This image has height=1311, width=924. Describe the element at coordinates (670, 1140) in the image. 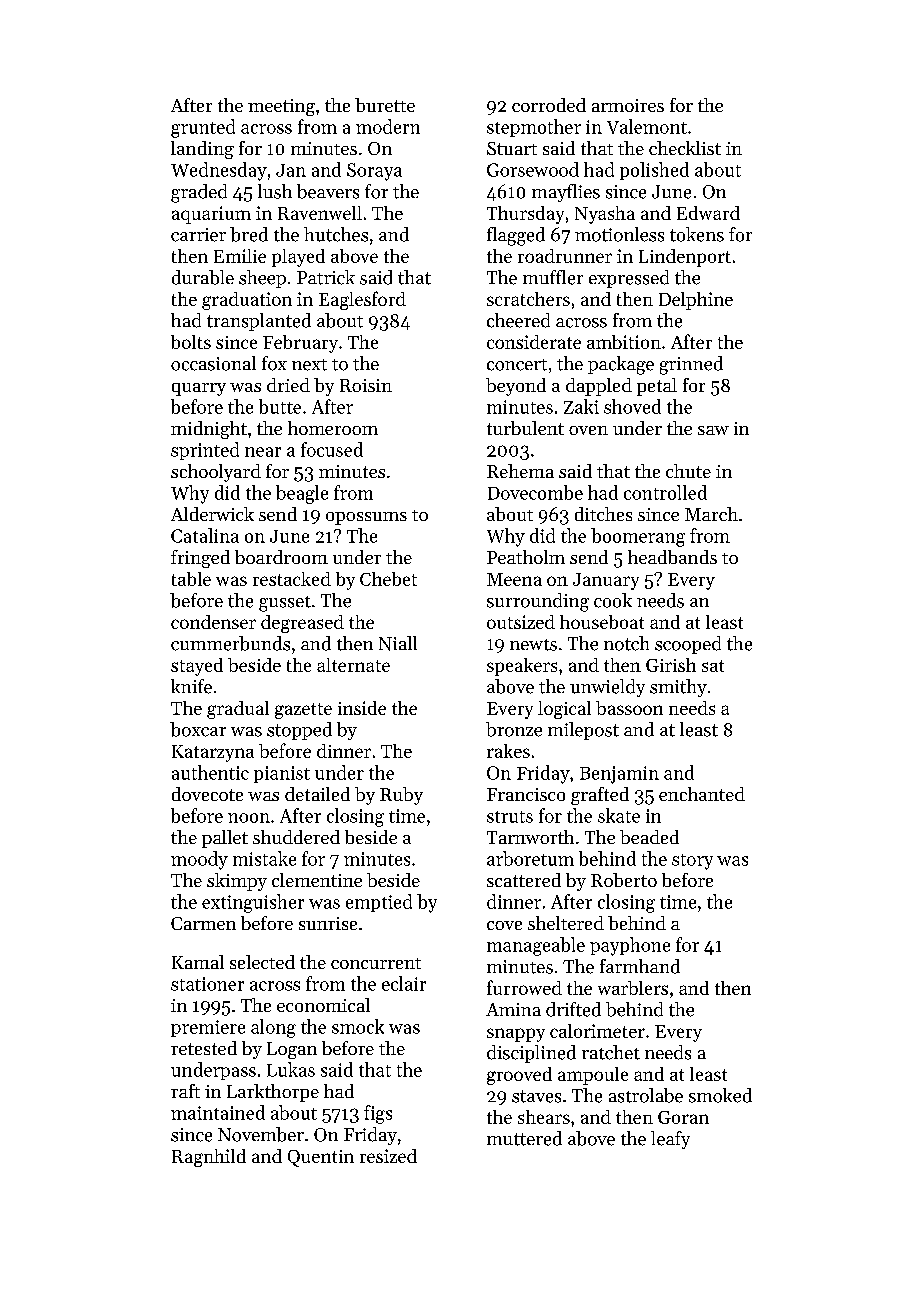

I see `leafy` at that location.
